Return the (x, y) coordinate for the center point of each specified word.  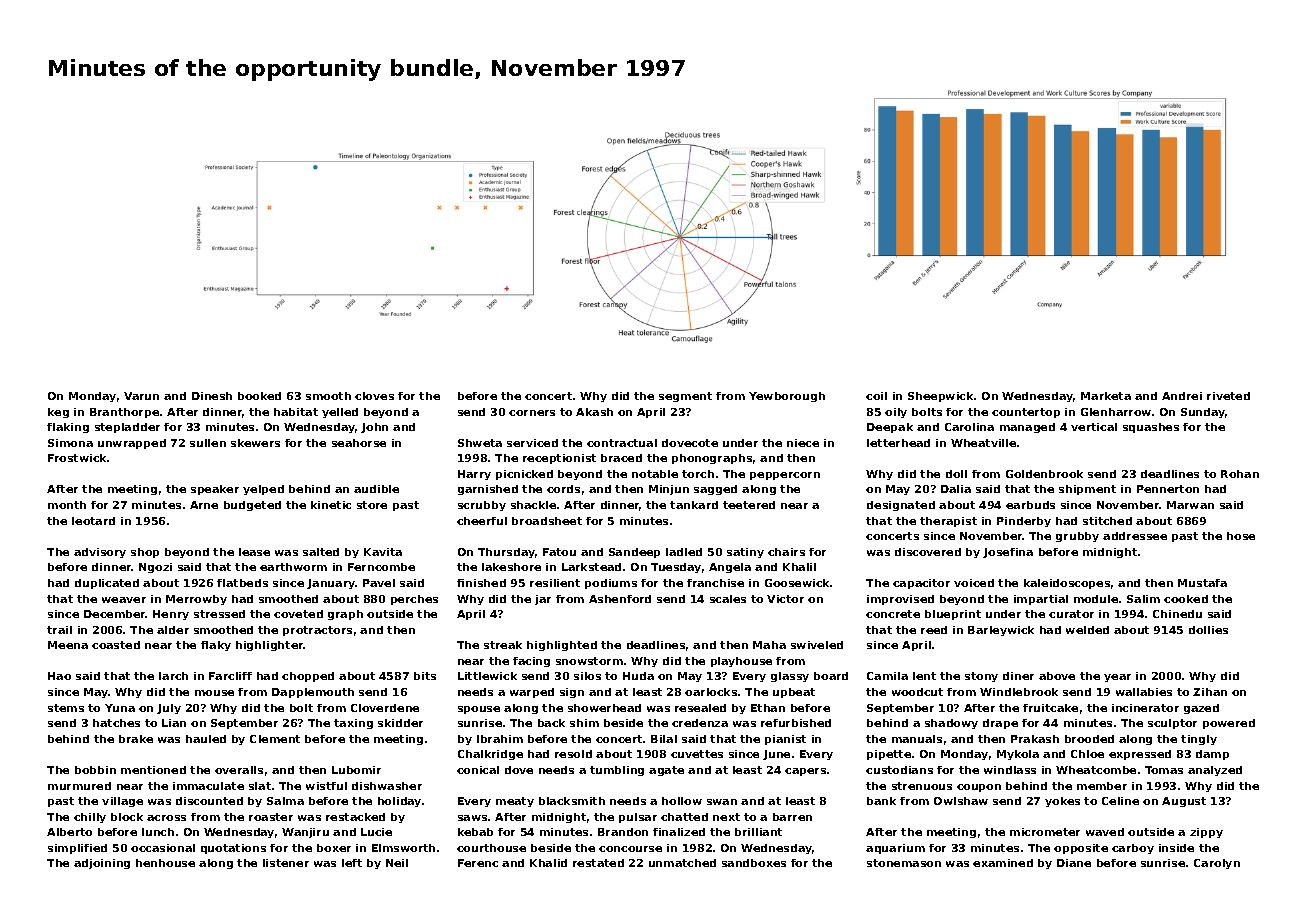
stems (66, 708)
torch (698, 474)
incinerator (1145, 708)
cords (563, 489)
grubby (1077, 537)
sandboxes (754, 863)
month (67, 505)
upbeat (794, 693)
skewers (255, 443)
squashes (1151, 428)
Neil (397, 863)
